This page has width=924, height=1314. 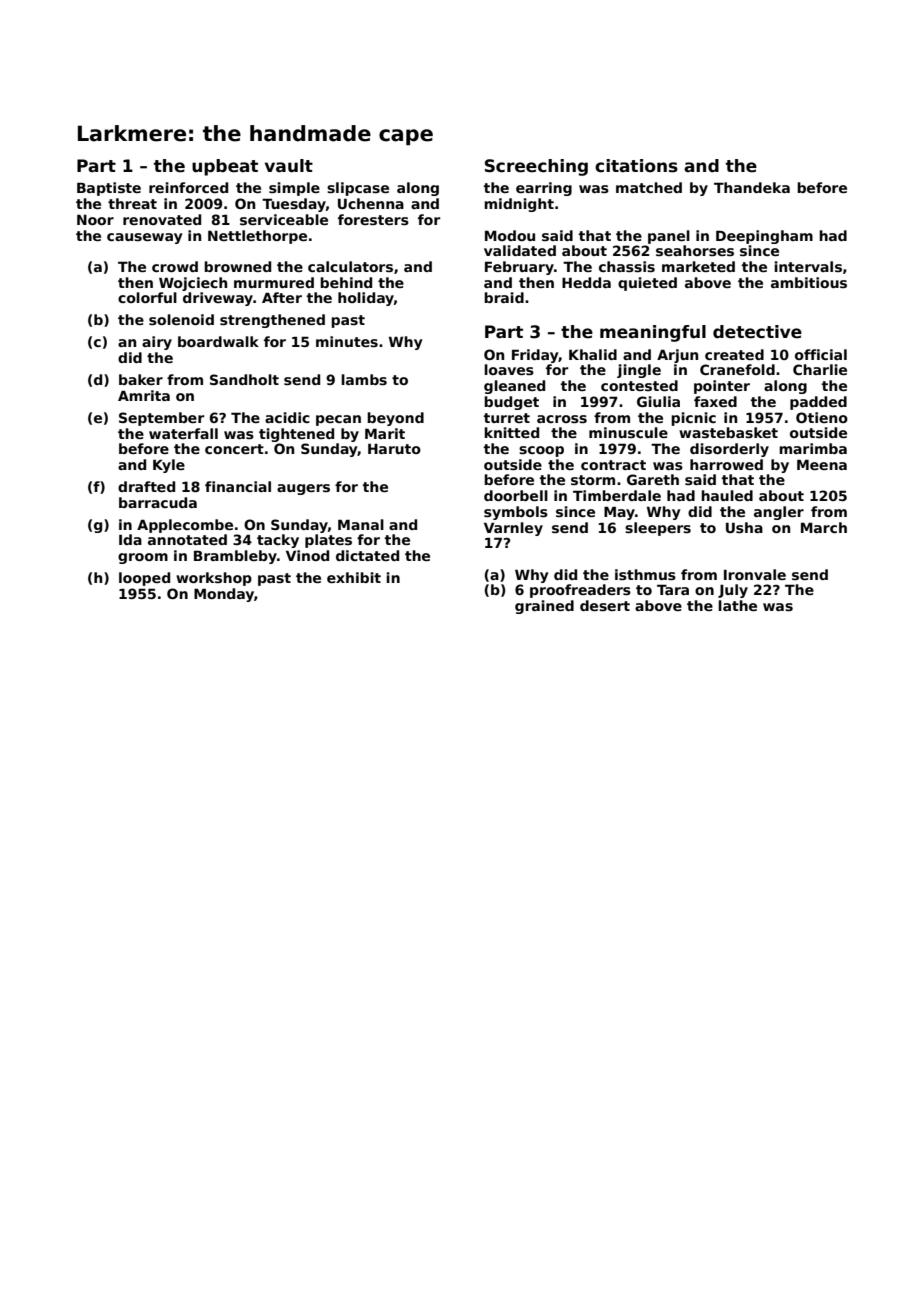 What do you see at coordinates (225, 167) in the page?
I see `upbeat` at bounding box center [225, 167].
